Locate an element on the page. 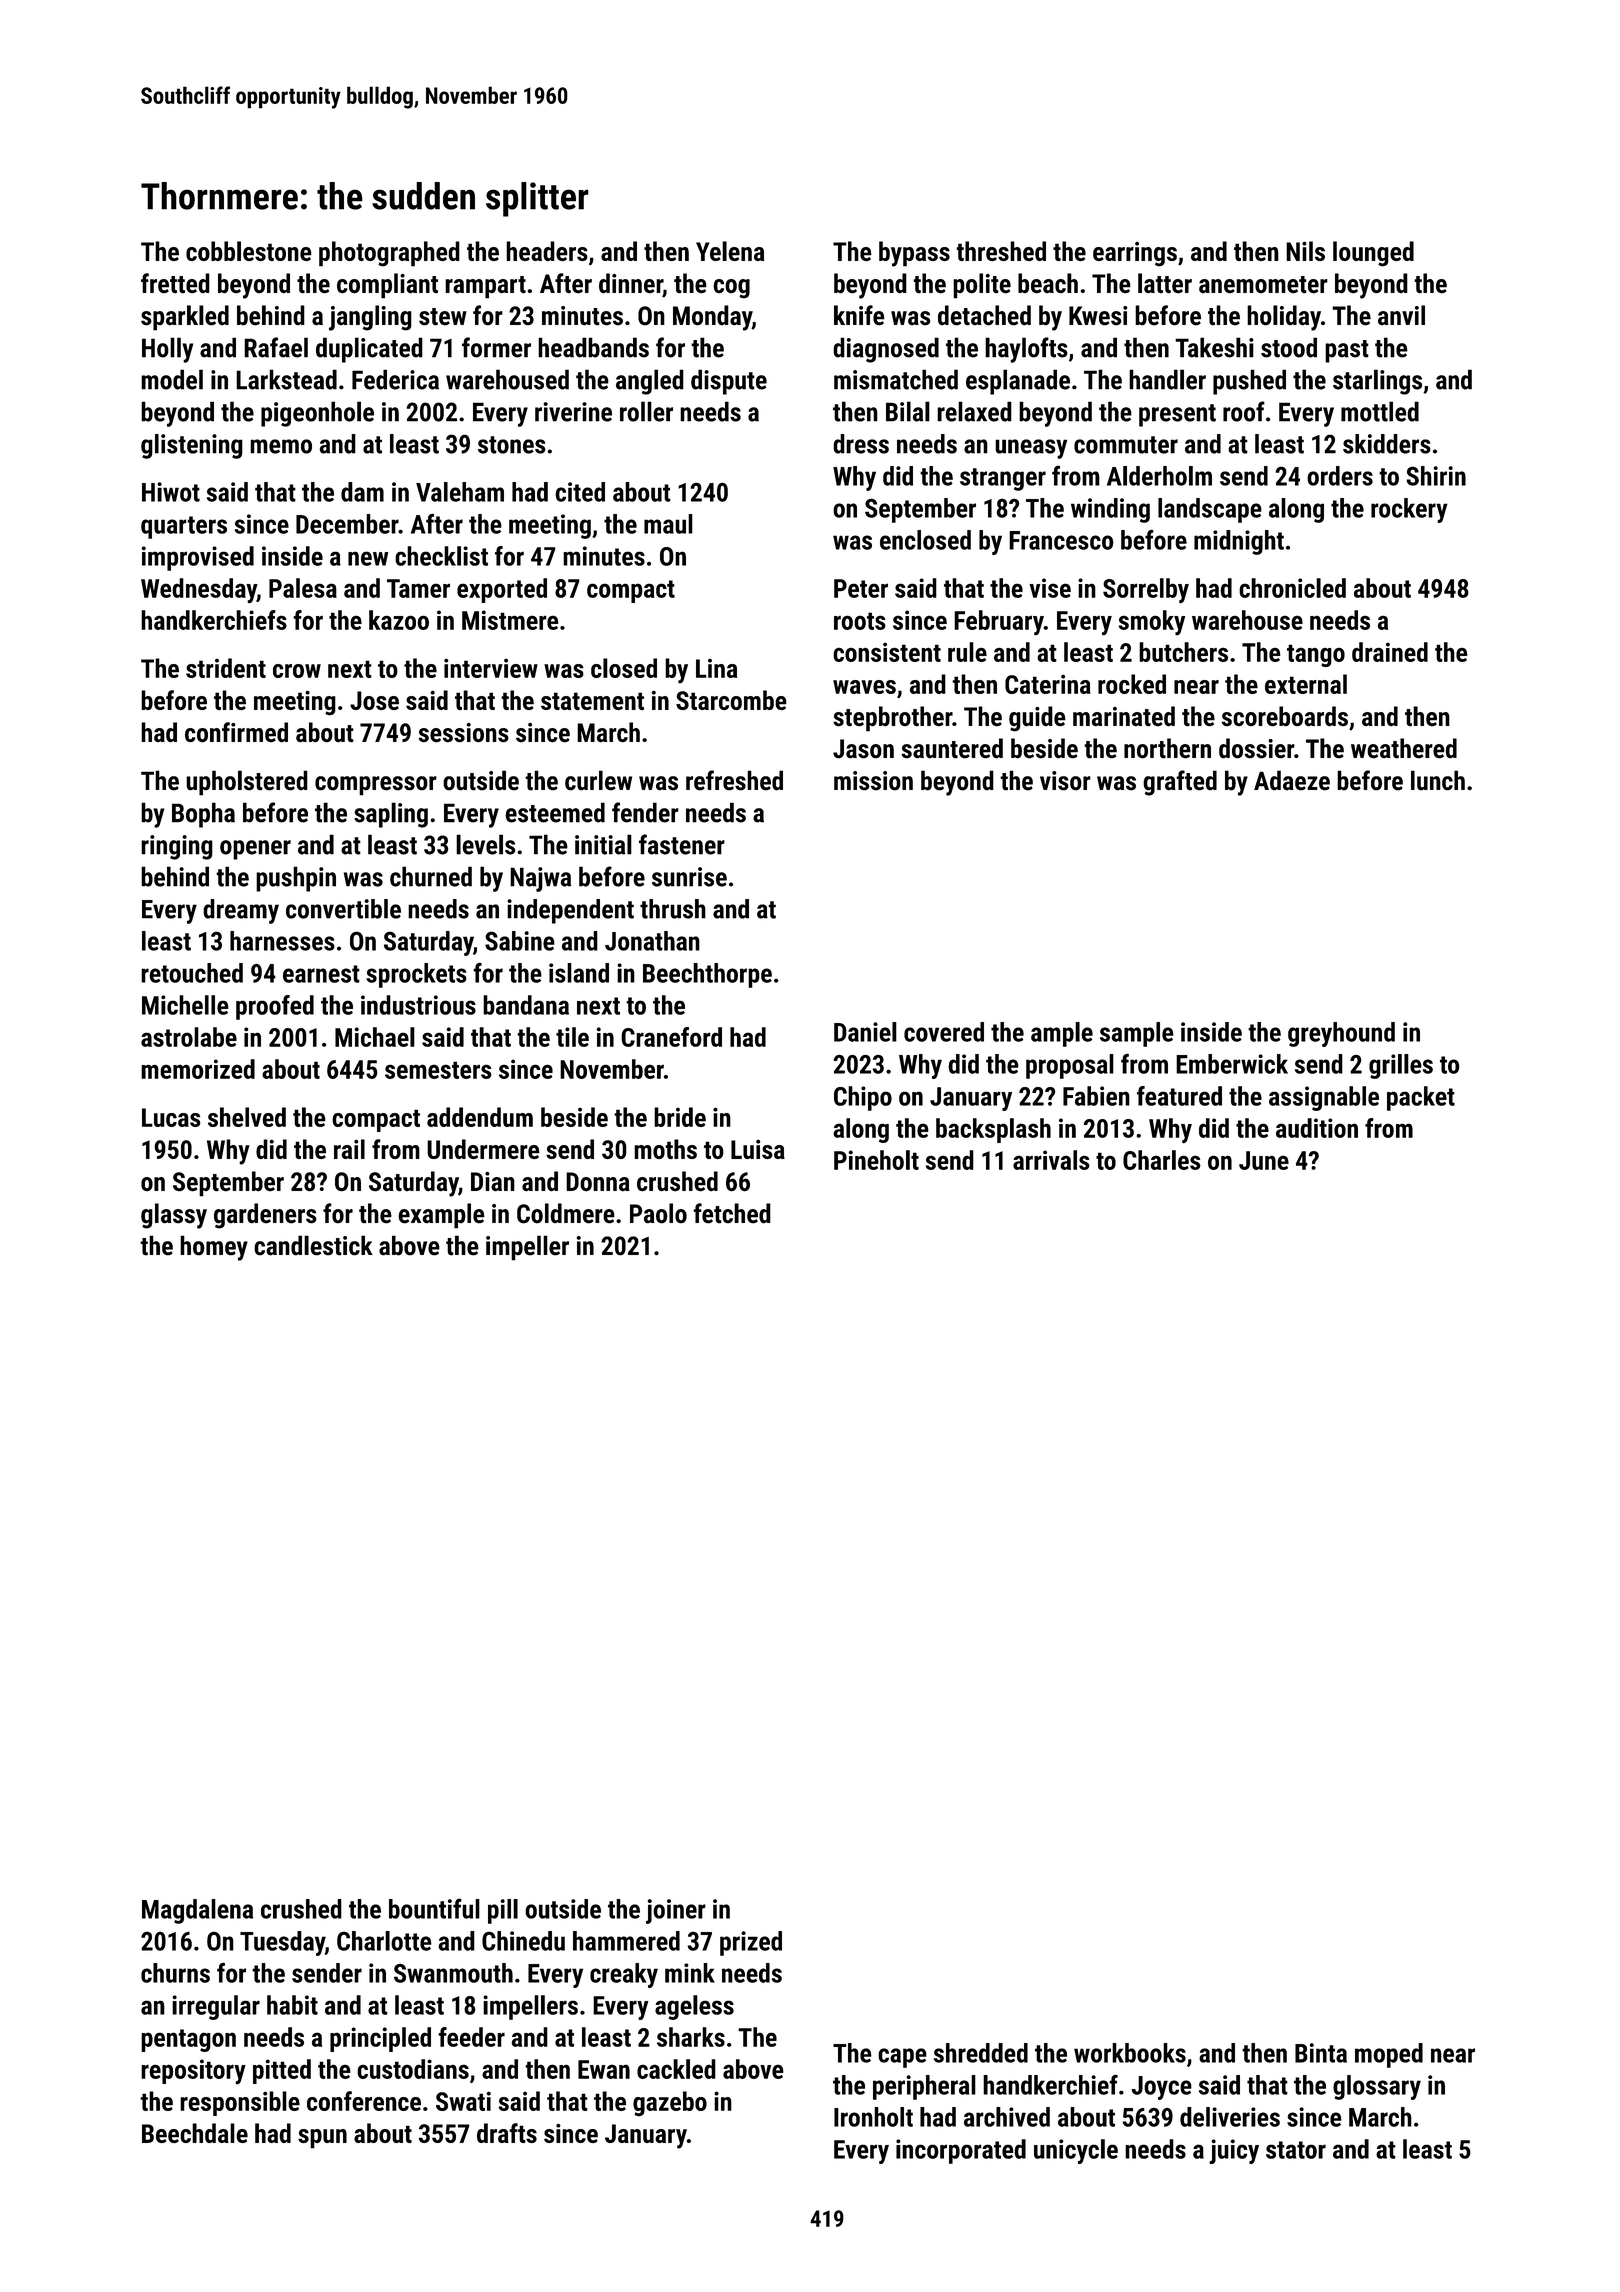 The width and height of the document is (1620, 2292). June is located at coordinates (1264, 1160).
